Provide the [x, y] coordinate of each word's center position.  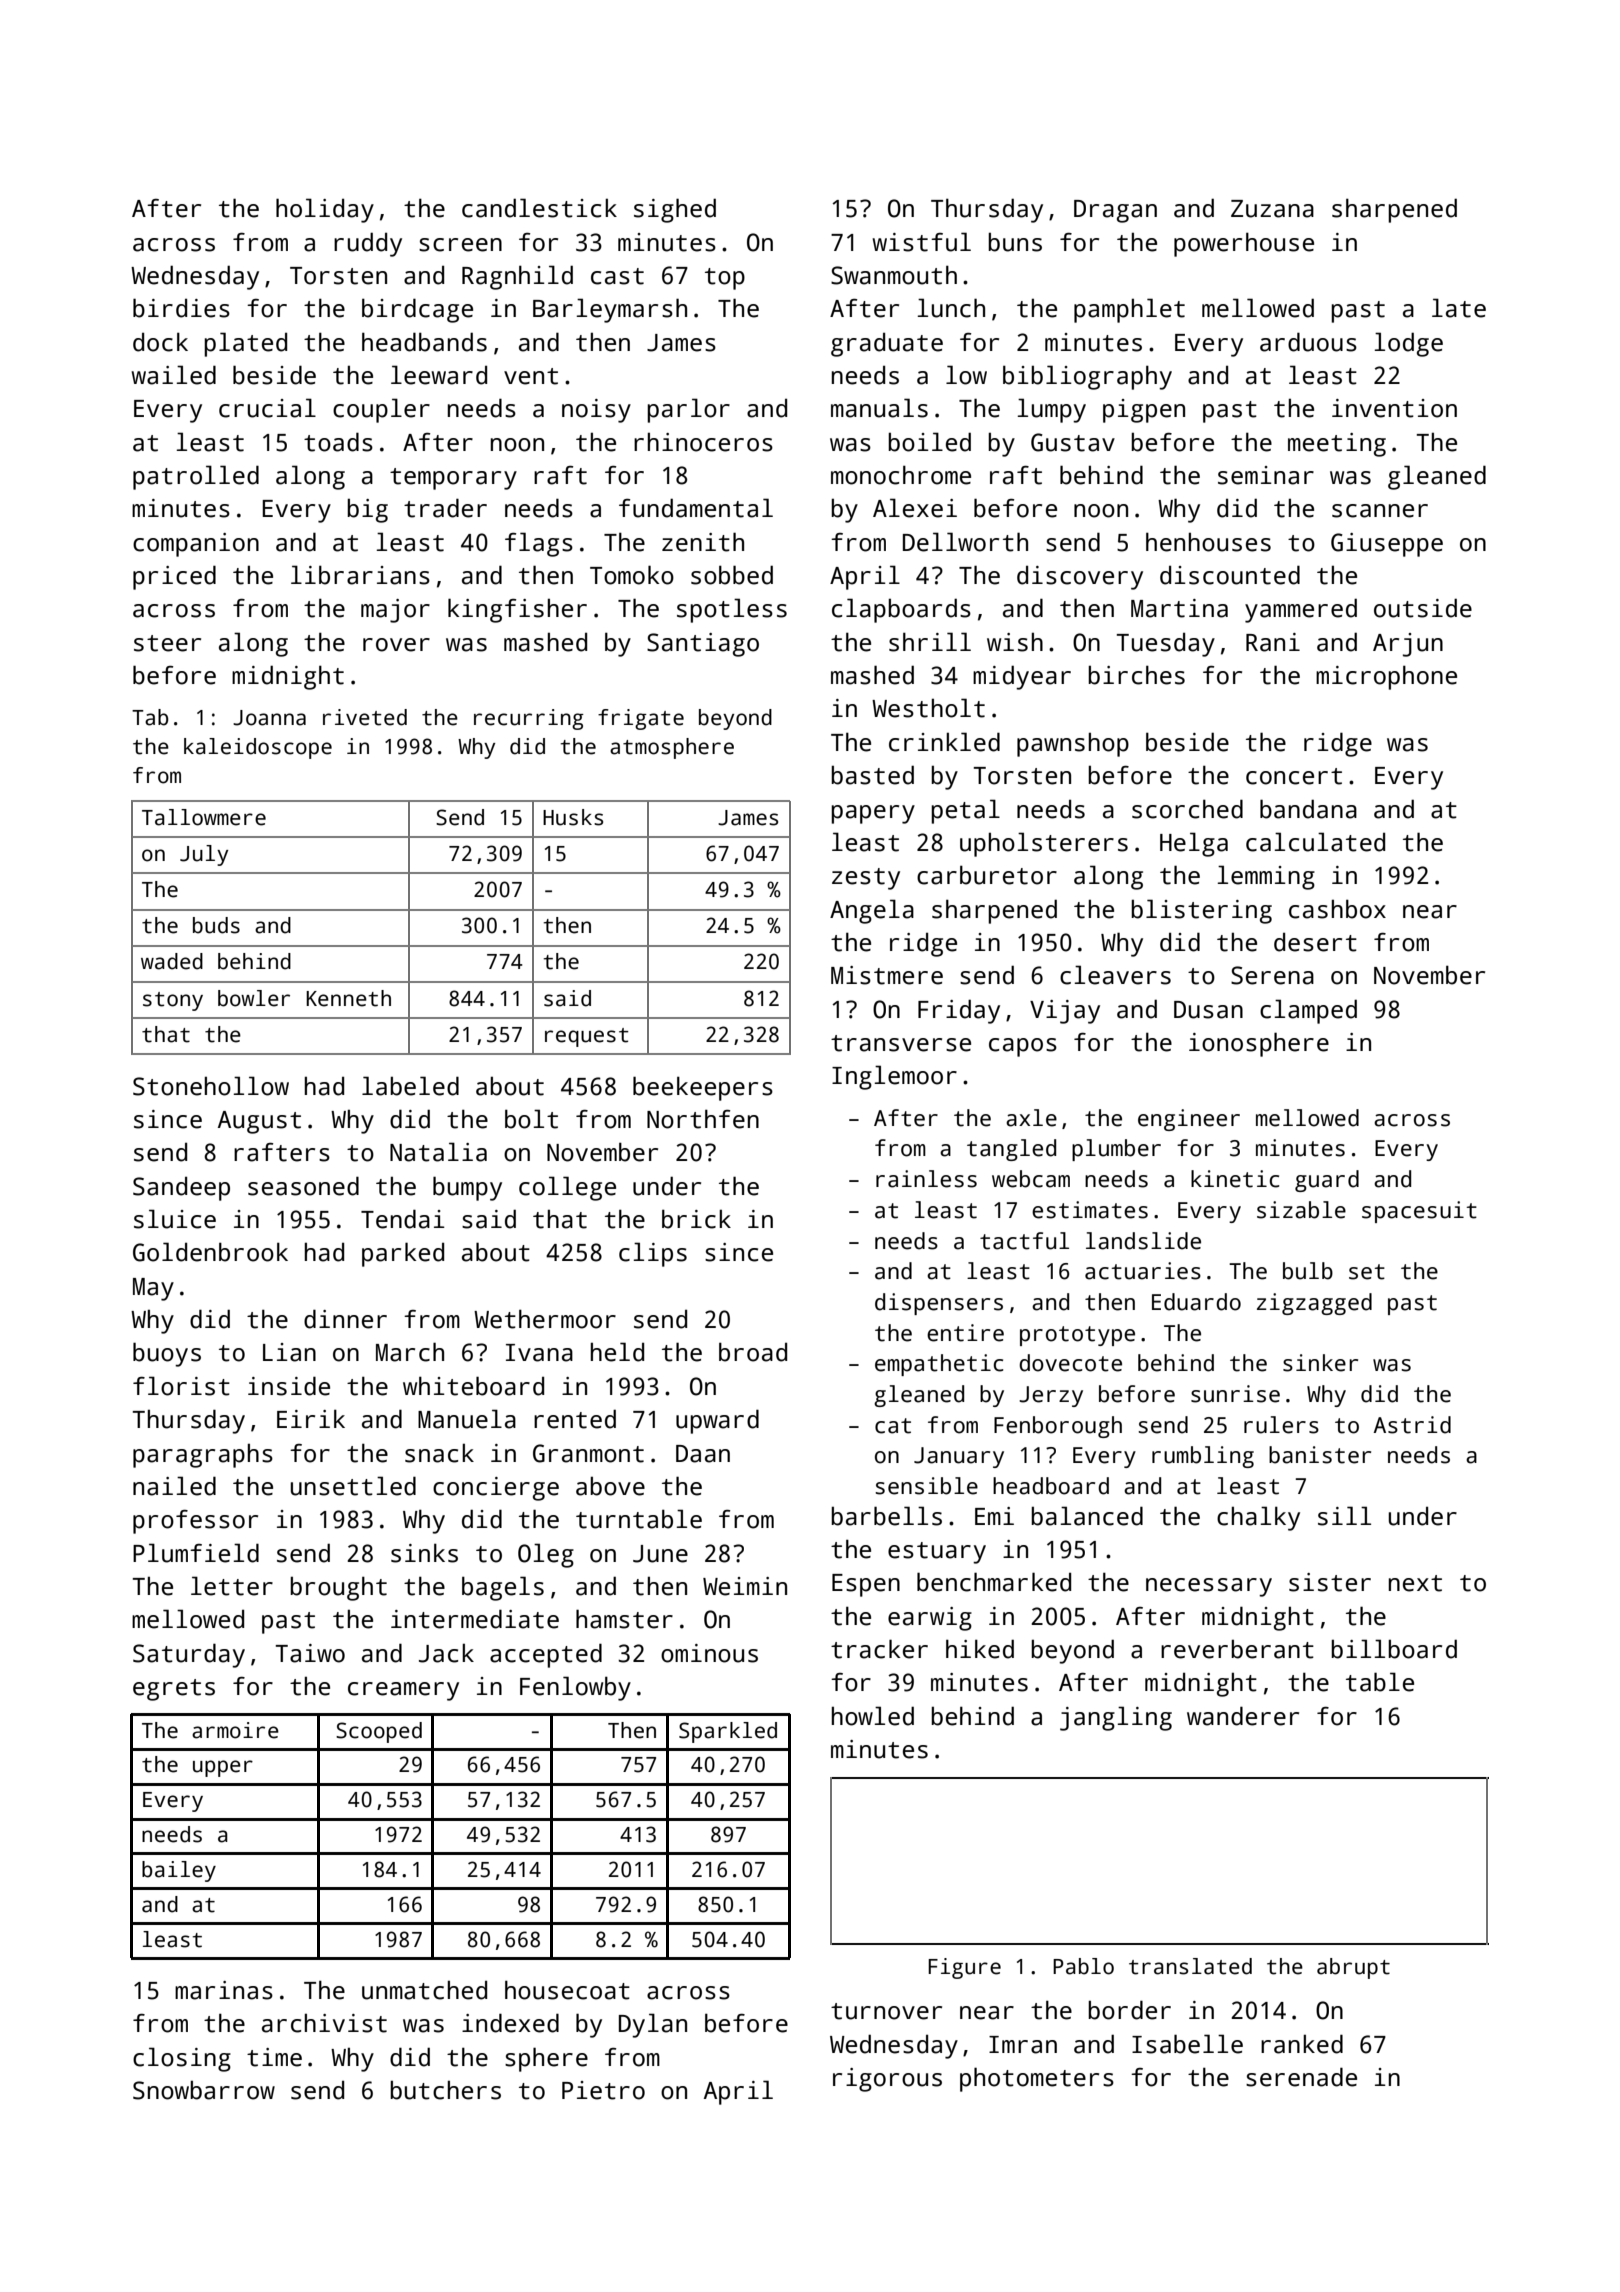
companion [196, 545]
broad [753, 1352]
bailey [179, 1871]
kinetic [1235, 1179]
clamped [1308, 1011]
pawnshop [1073, 745]
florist [181, 1386]
